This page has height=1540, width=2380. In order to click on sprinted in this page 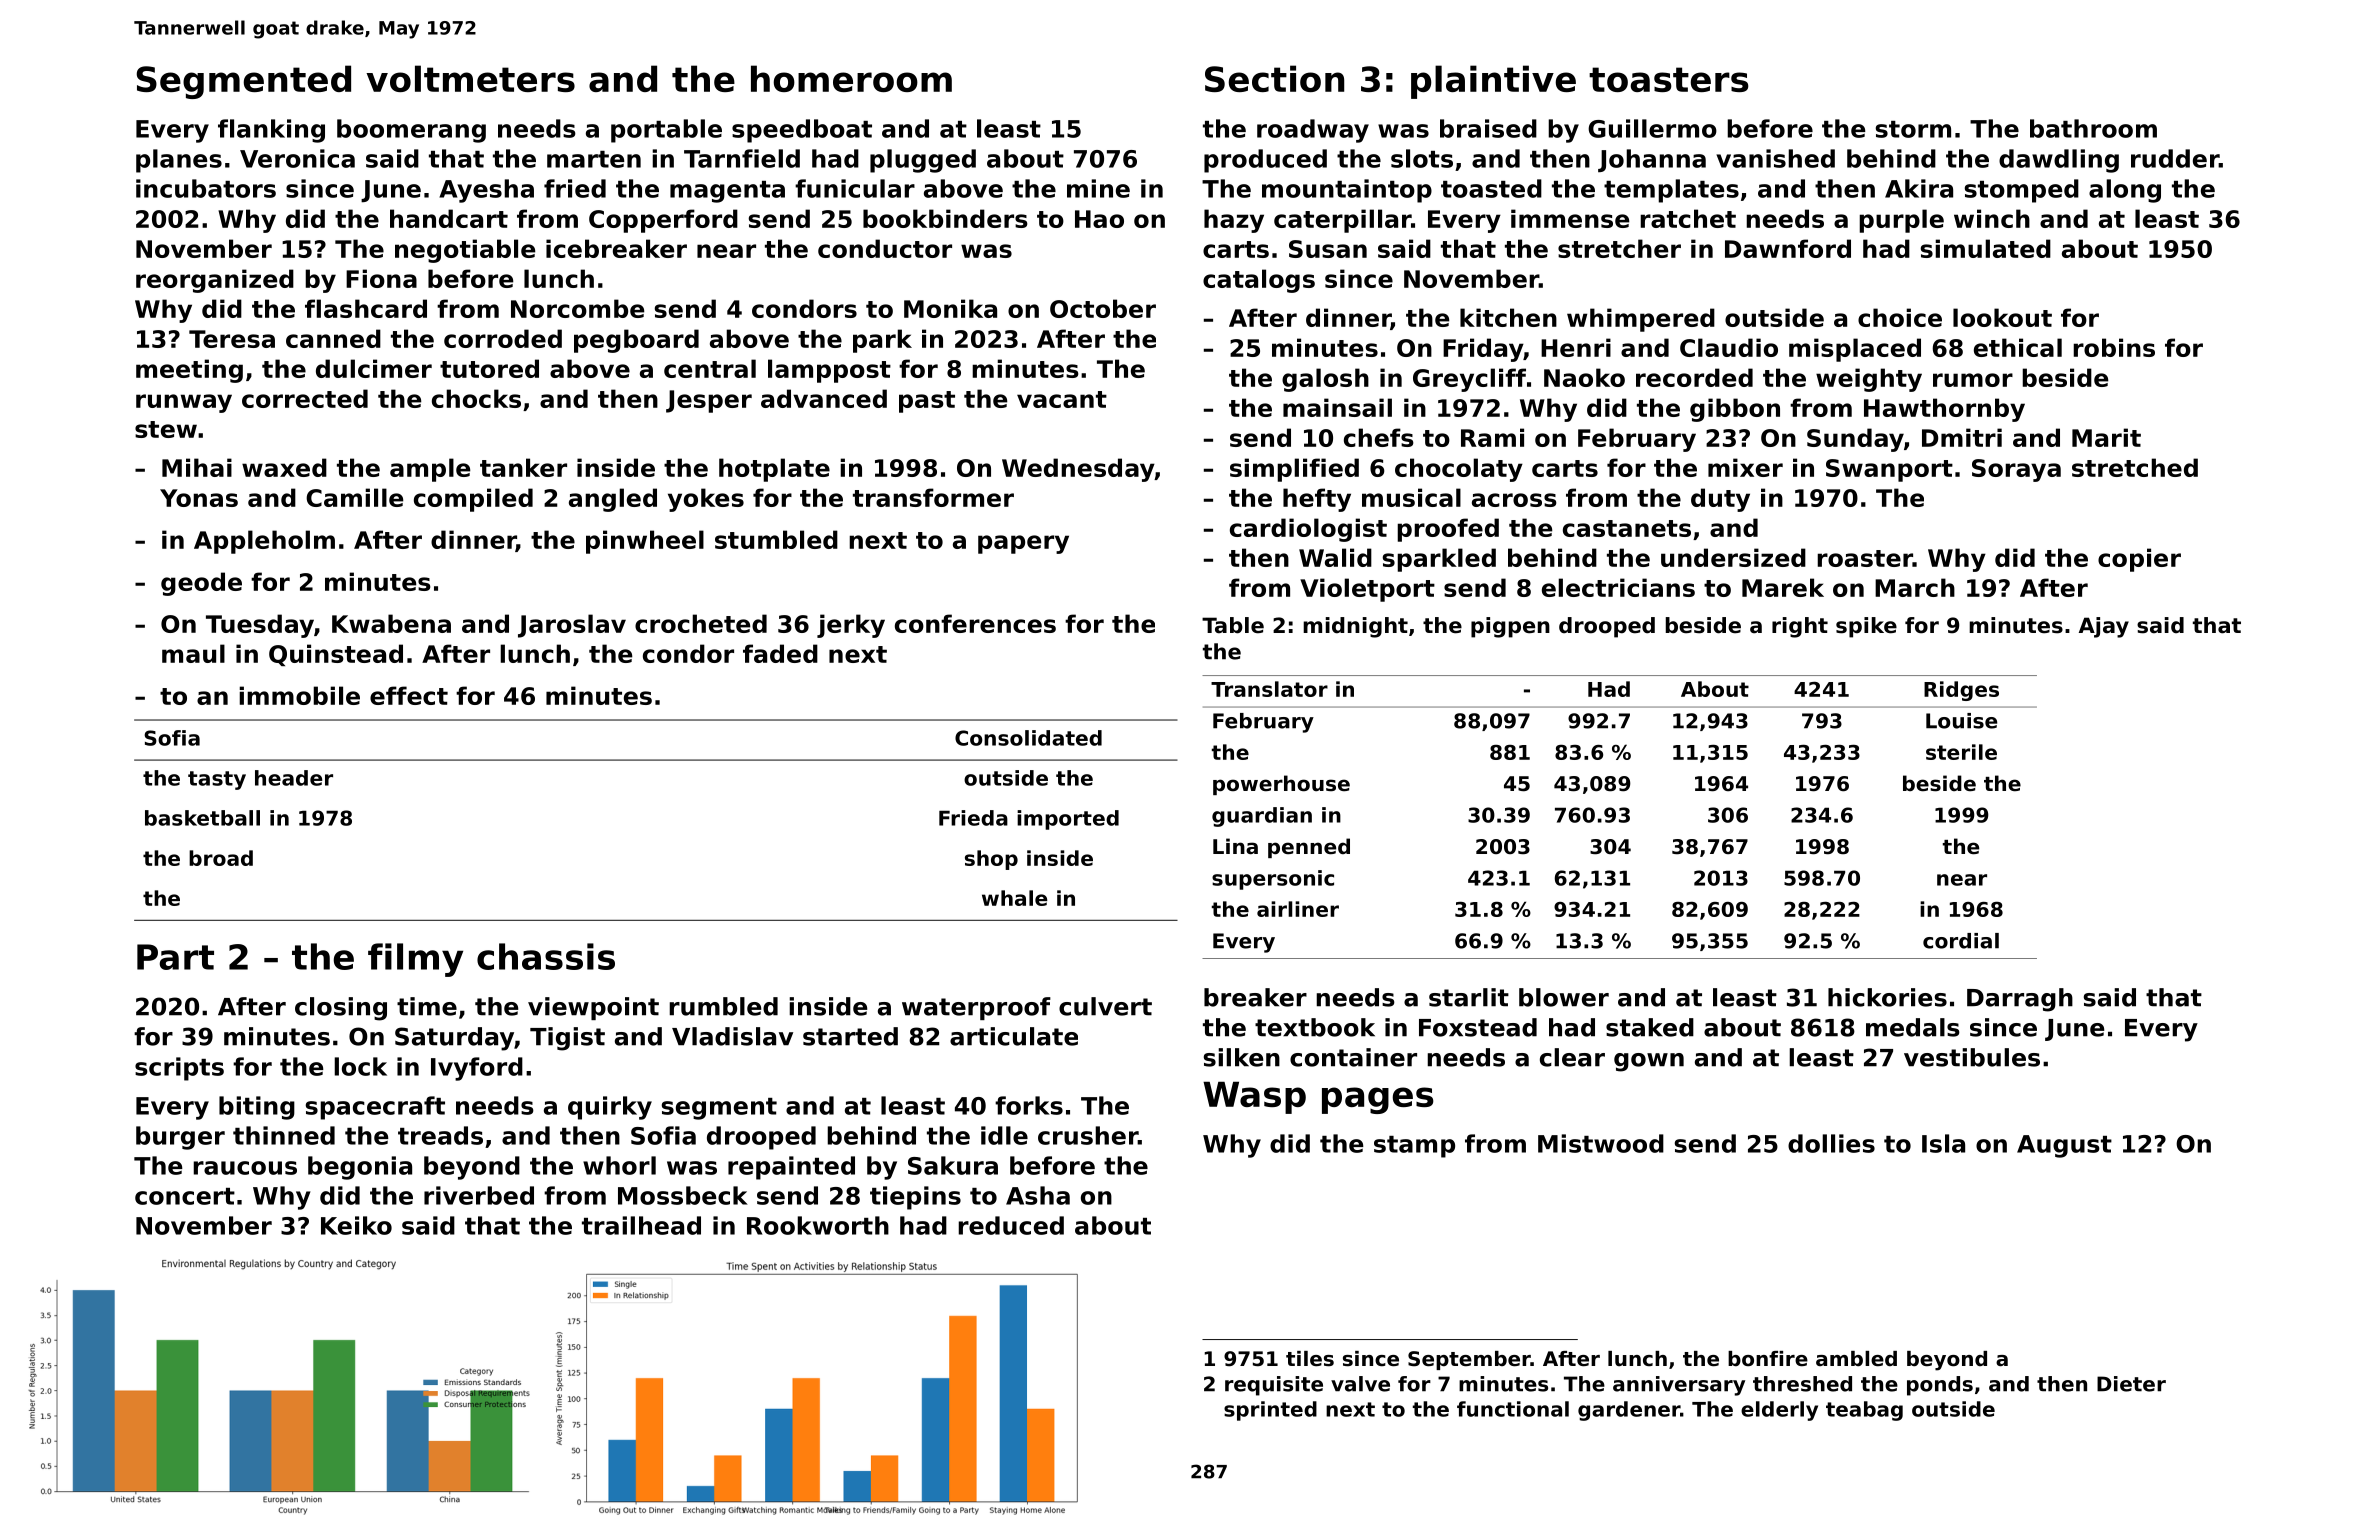, I will do `click(1270, 1411)`.
